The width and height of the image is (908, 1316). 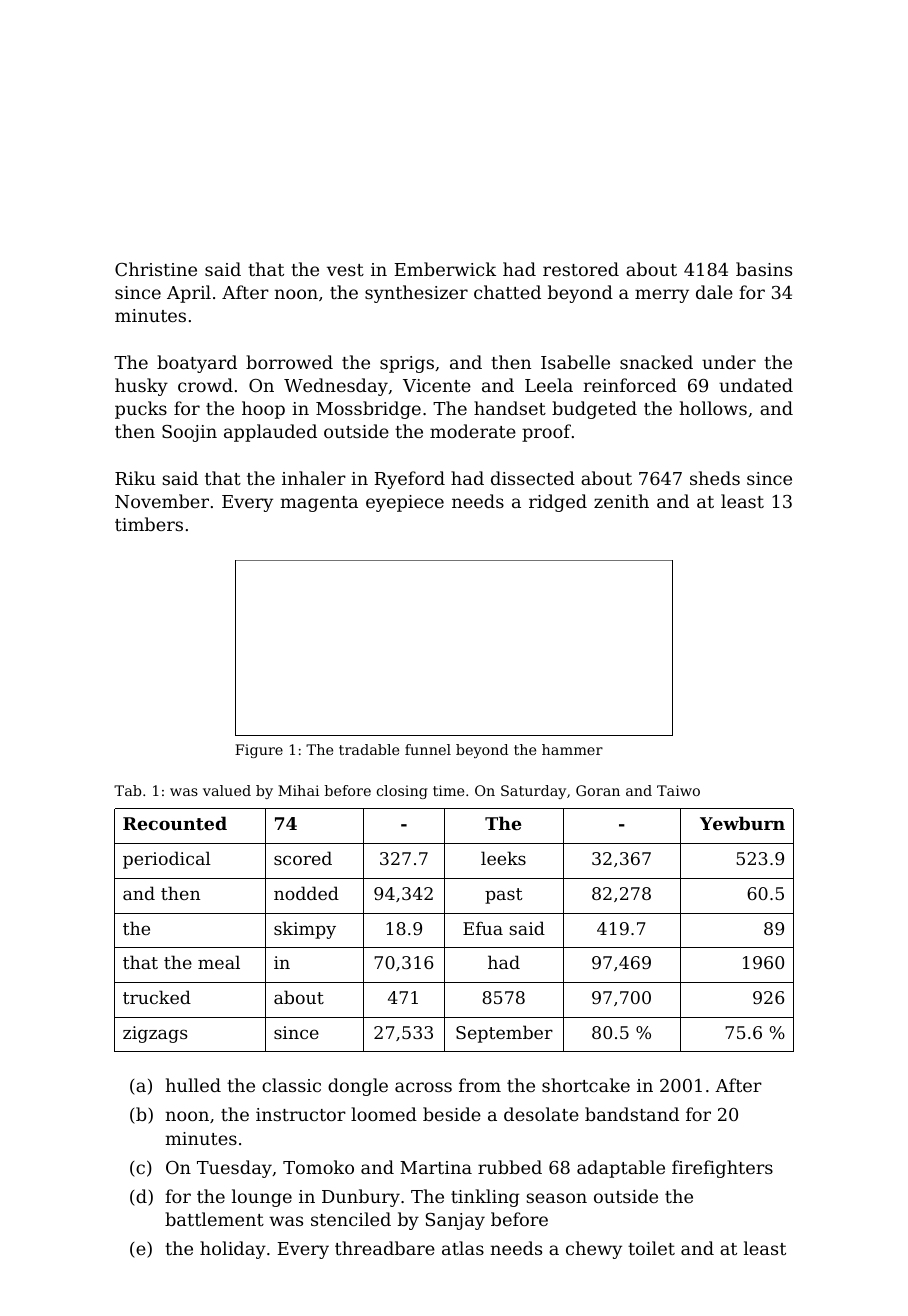 What do you see at coordinates (345, 270) in the image?
I see `vest` at bounding box center [345, 270].
